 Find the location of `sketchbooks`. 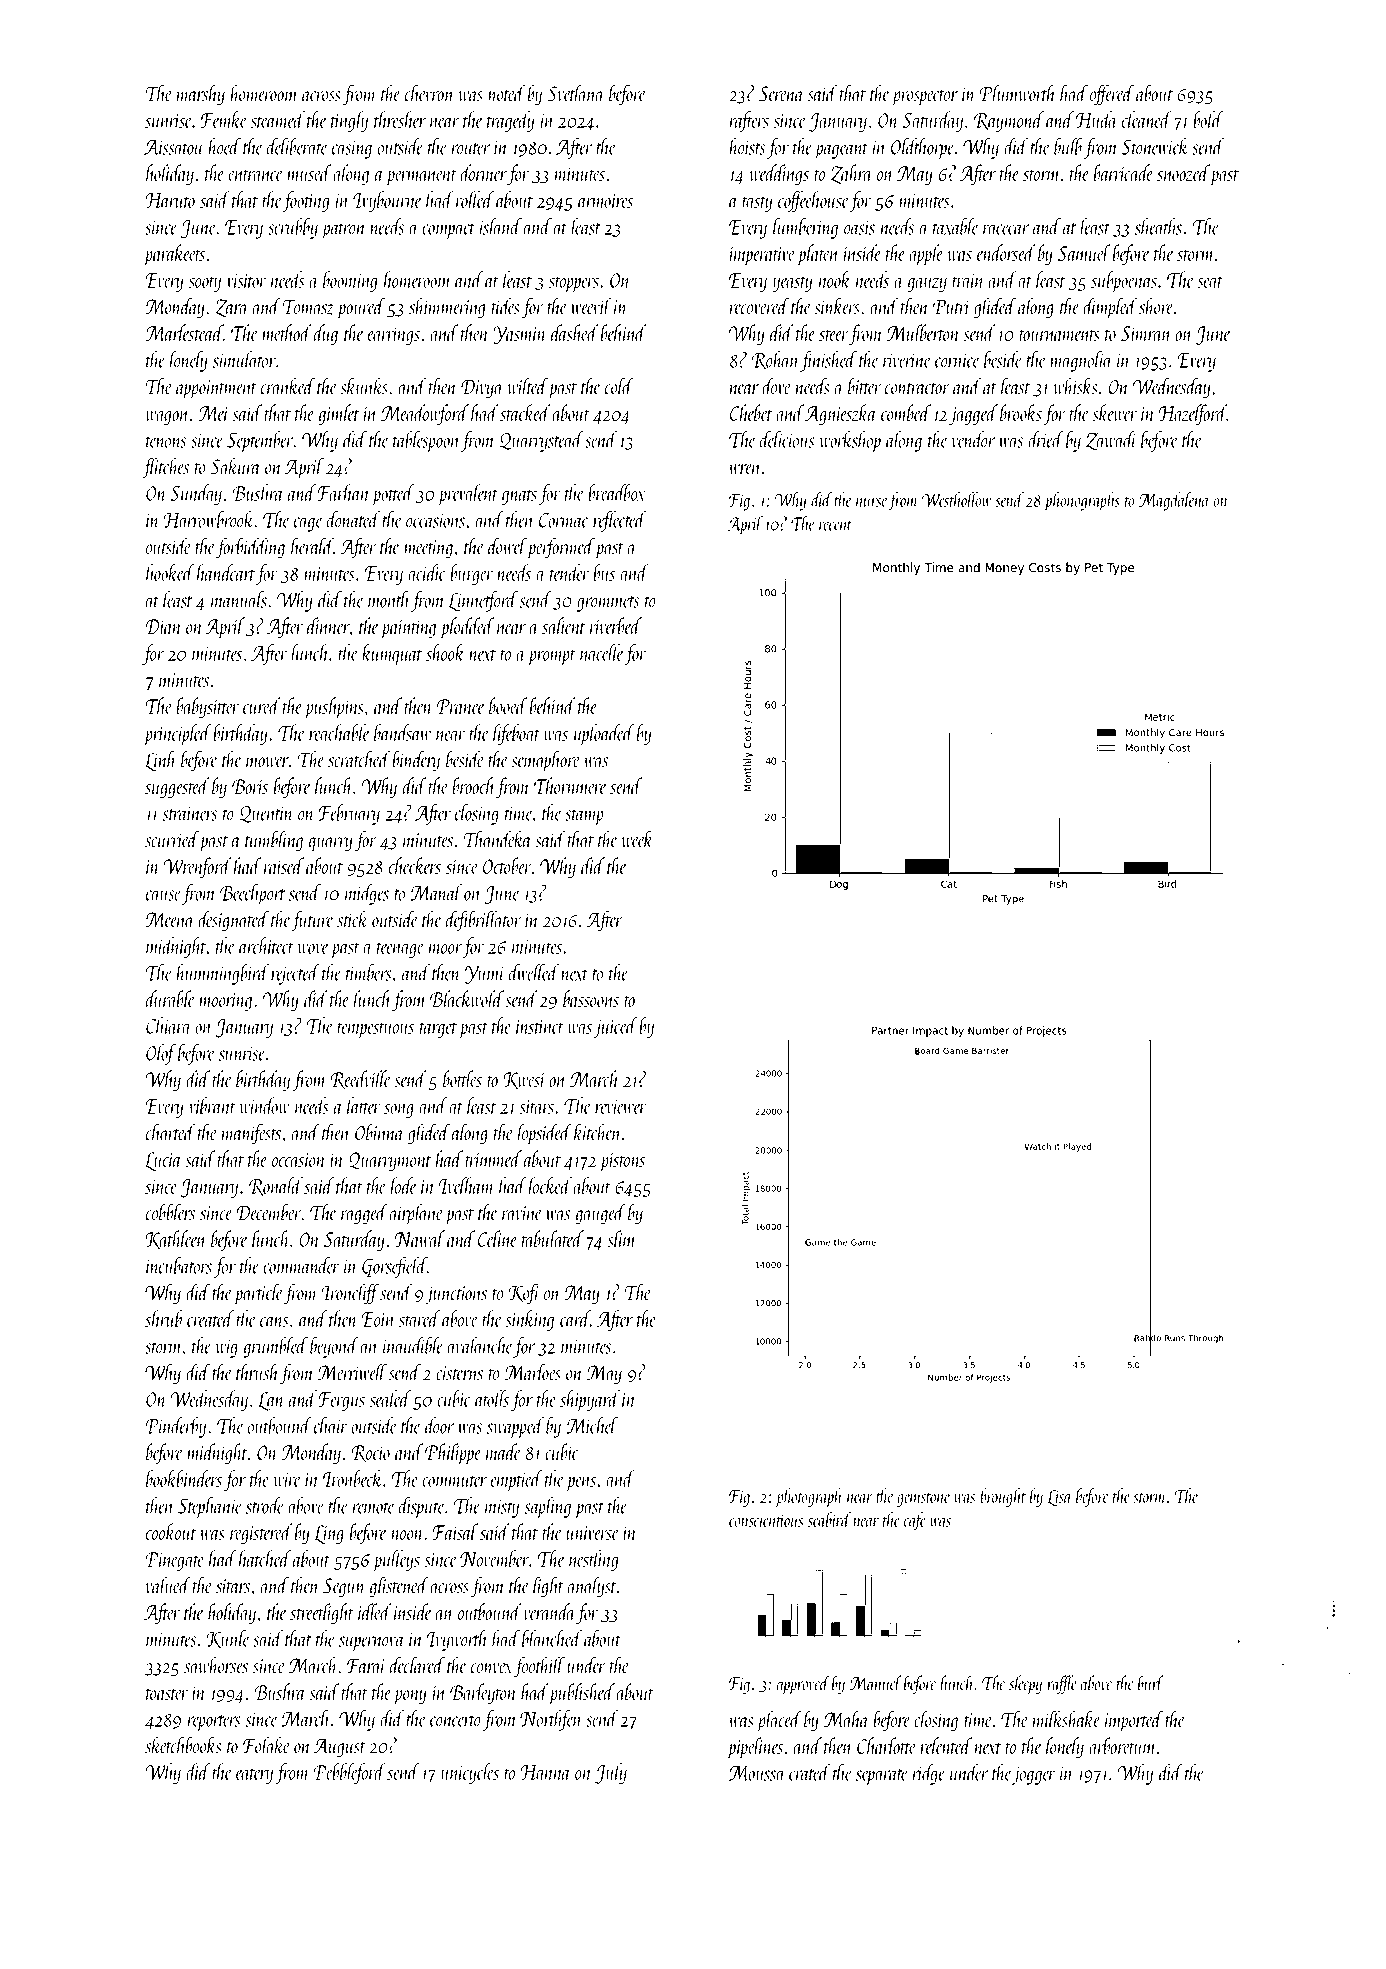

sketchbooks is located at coordinates (183, 1745).
